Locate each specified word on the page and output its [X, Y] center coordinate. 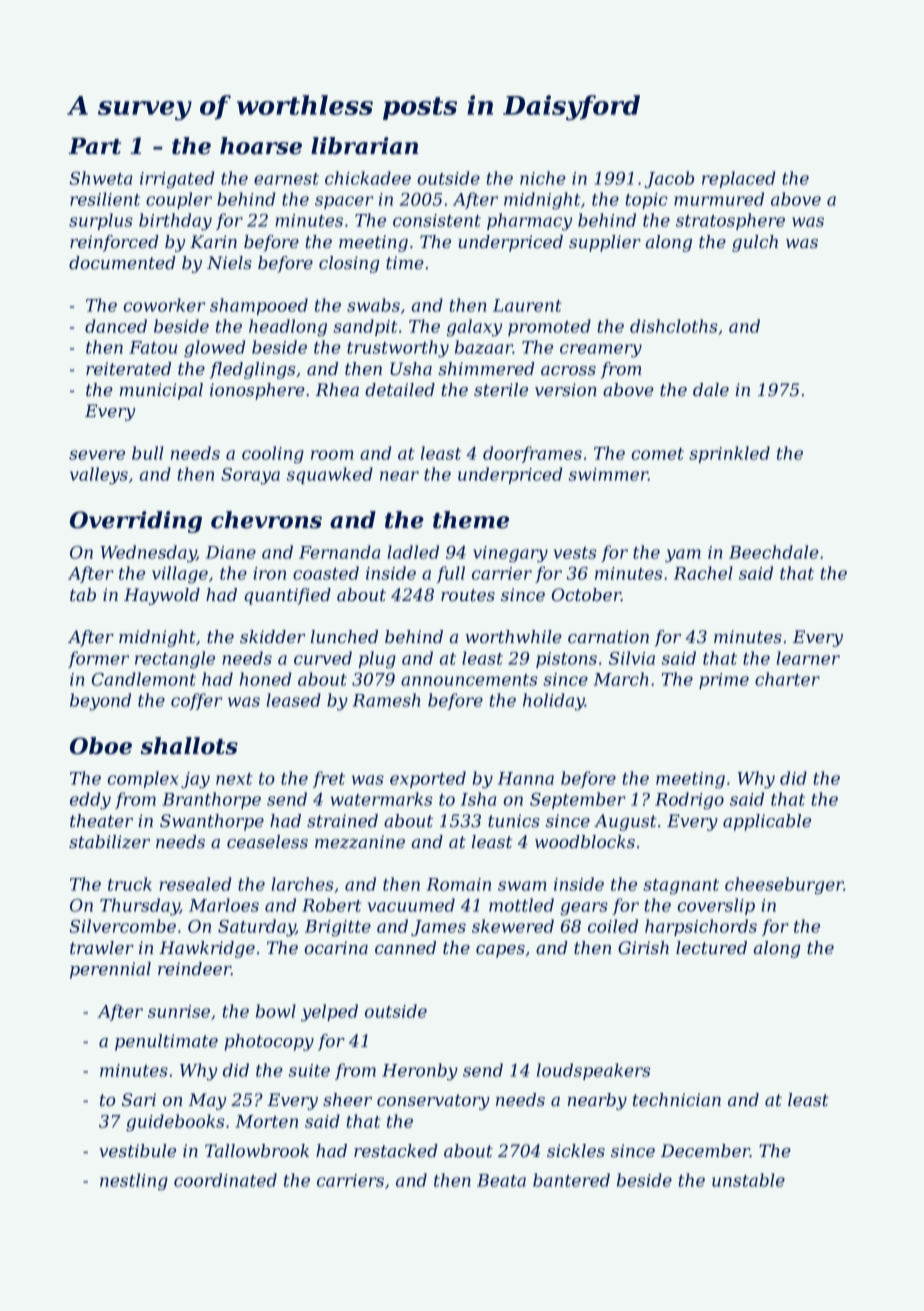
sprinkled [729, 454]
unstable [748, 1180]
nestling [134, 1182]
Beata [501, 1180]
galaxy [474, 328]
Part [94, 146]
